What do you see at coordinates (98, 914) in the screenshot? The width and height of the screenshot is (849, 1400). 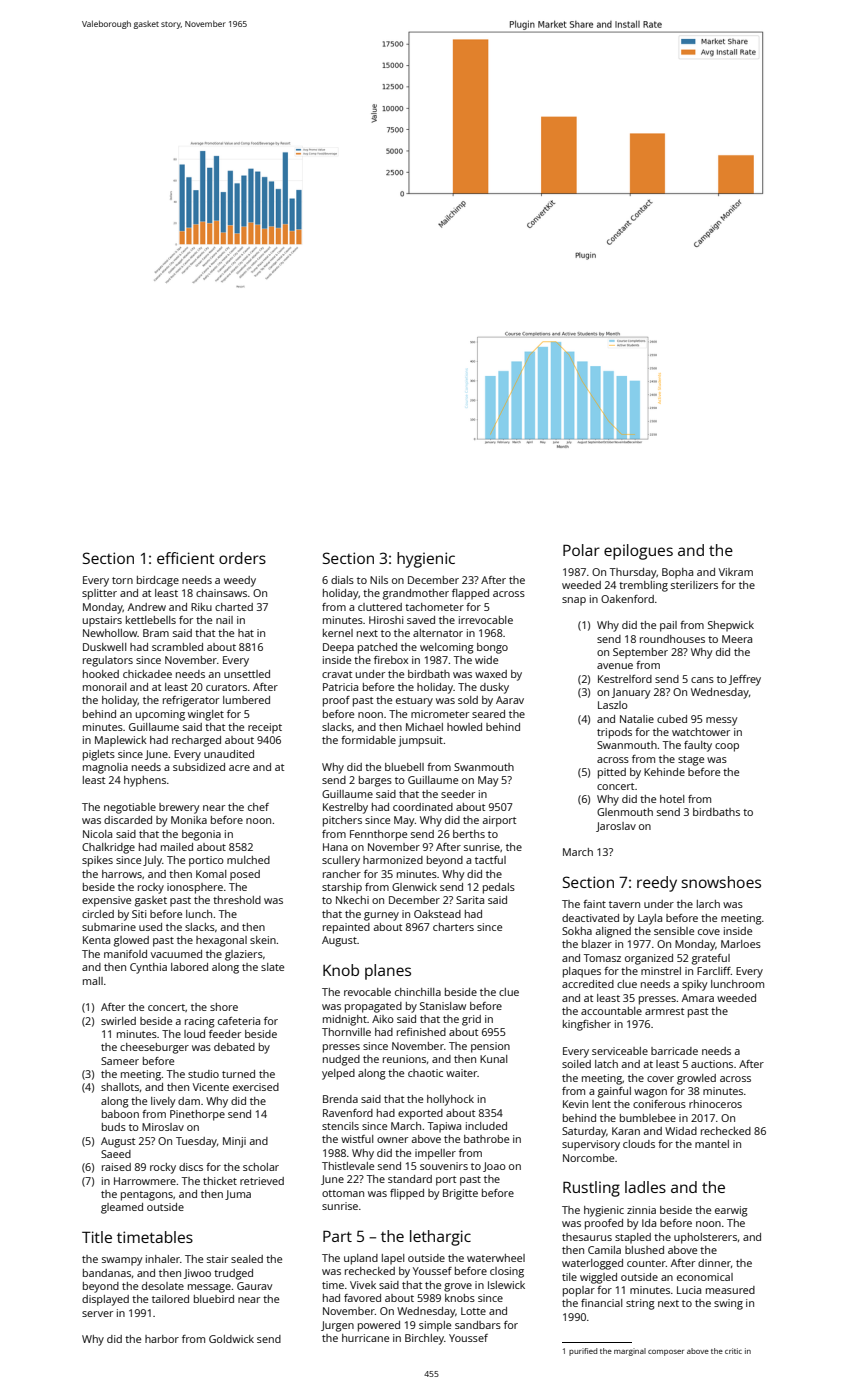 I see `circled` at bounding box center [98, 914].
